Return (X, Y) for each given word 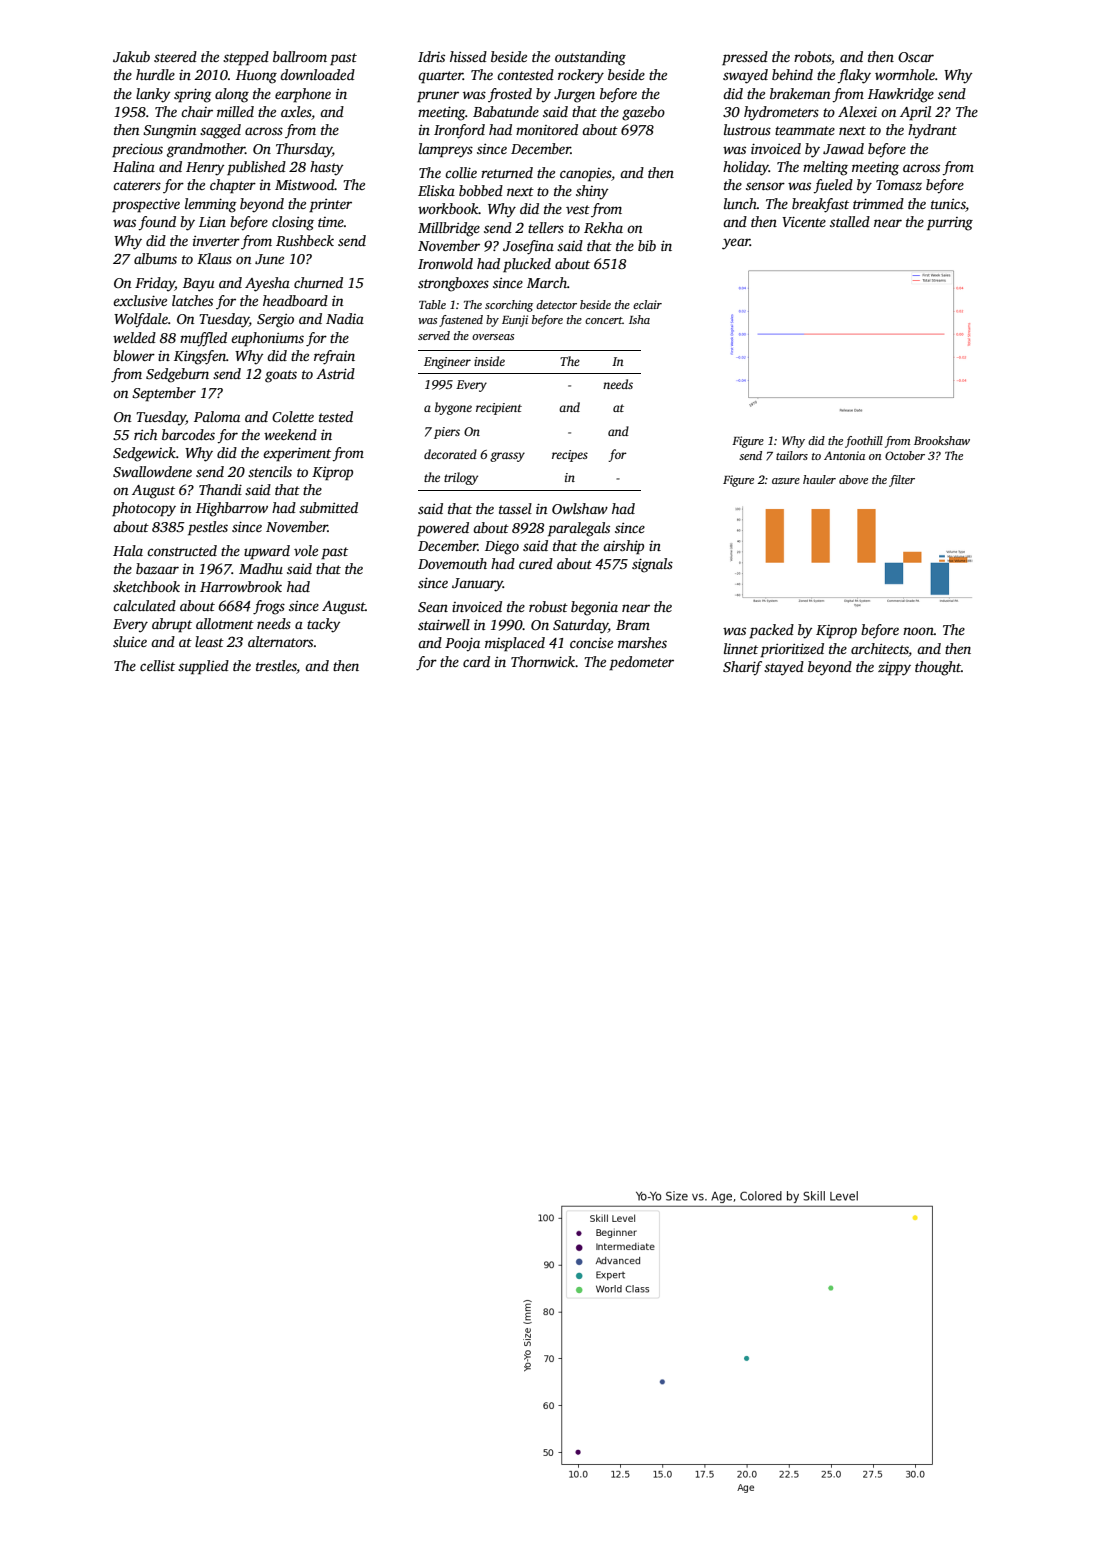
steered (175, 56)
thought (938, 668)
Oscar (916, 57)
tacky (324, 625)
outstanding (590, 58)
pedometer (641, 663)
